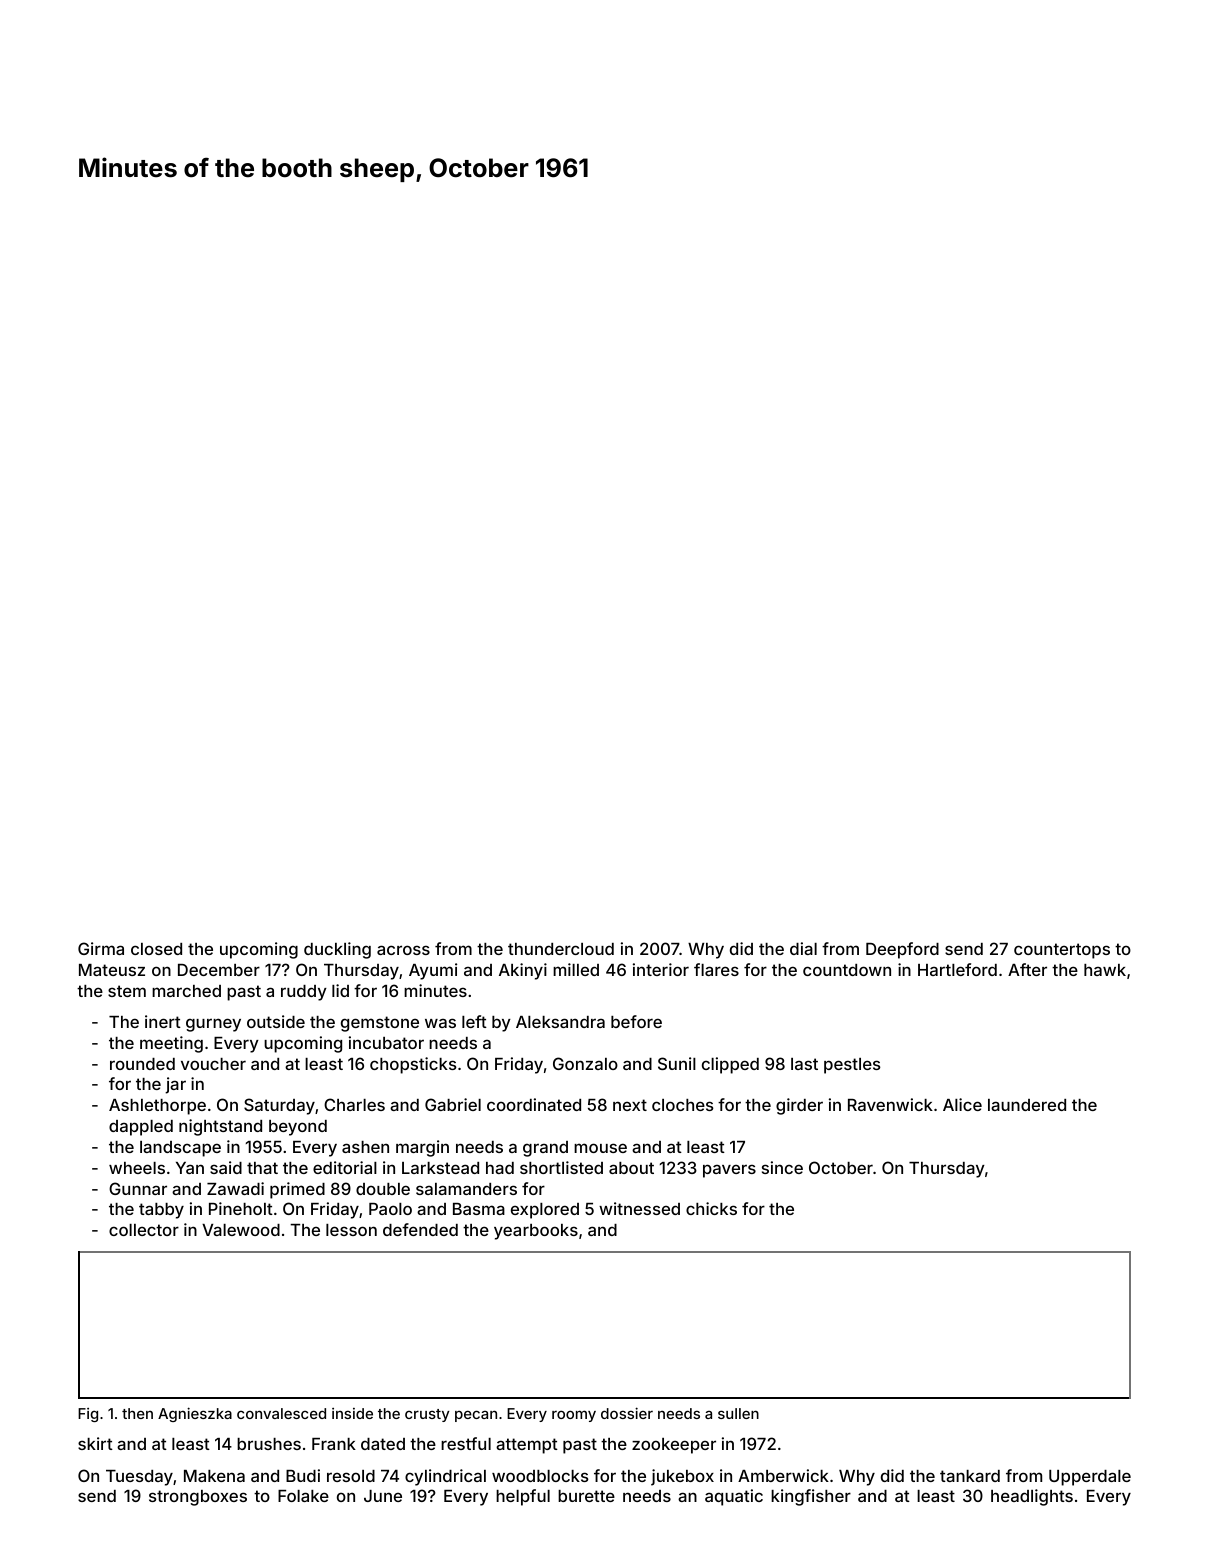 The width and height of the screenshot is (1209, 1565). Describe the element at coordinates (198, 1498) in the screenshot. I see `strongboxes` at that location.
